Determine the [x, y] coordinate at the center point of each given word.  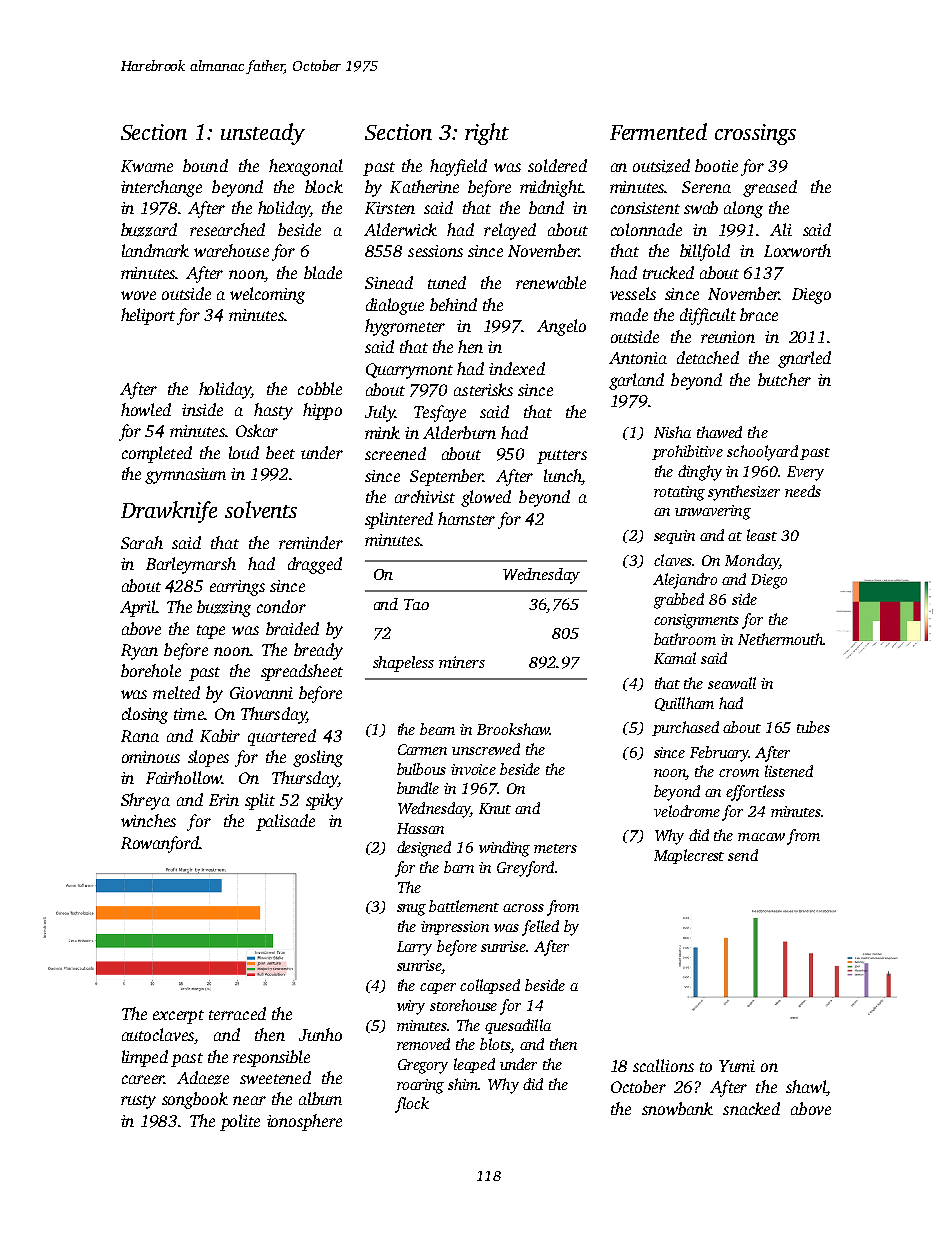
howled [146, 409]
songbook [195, 1100]
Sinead [389, 282]
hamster [466, 518]
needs [803, 491]
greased [770, 188]
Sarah [142, 542]
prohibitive [687, 452]
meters [555, 848]
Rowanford [160, 844]
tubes [813, 727]
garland [636, 381]
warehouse [231, 250]
